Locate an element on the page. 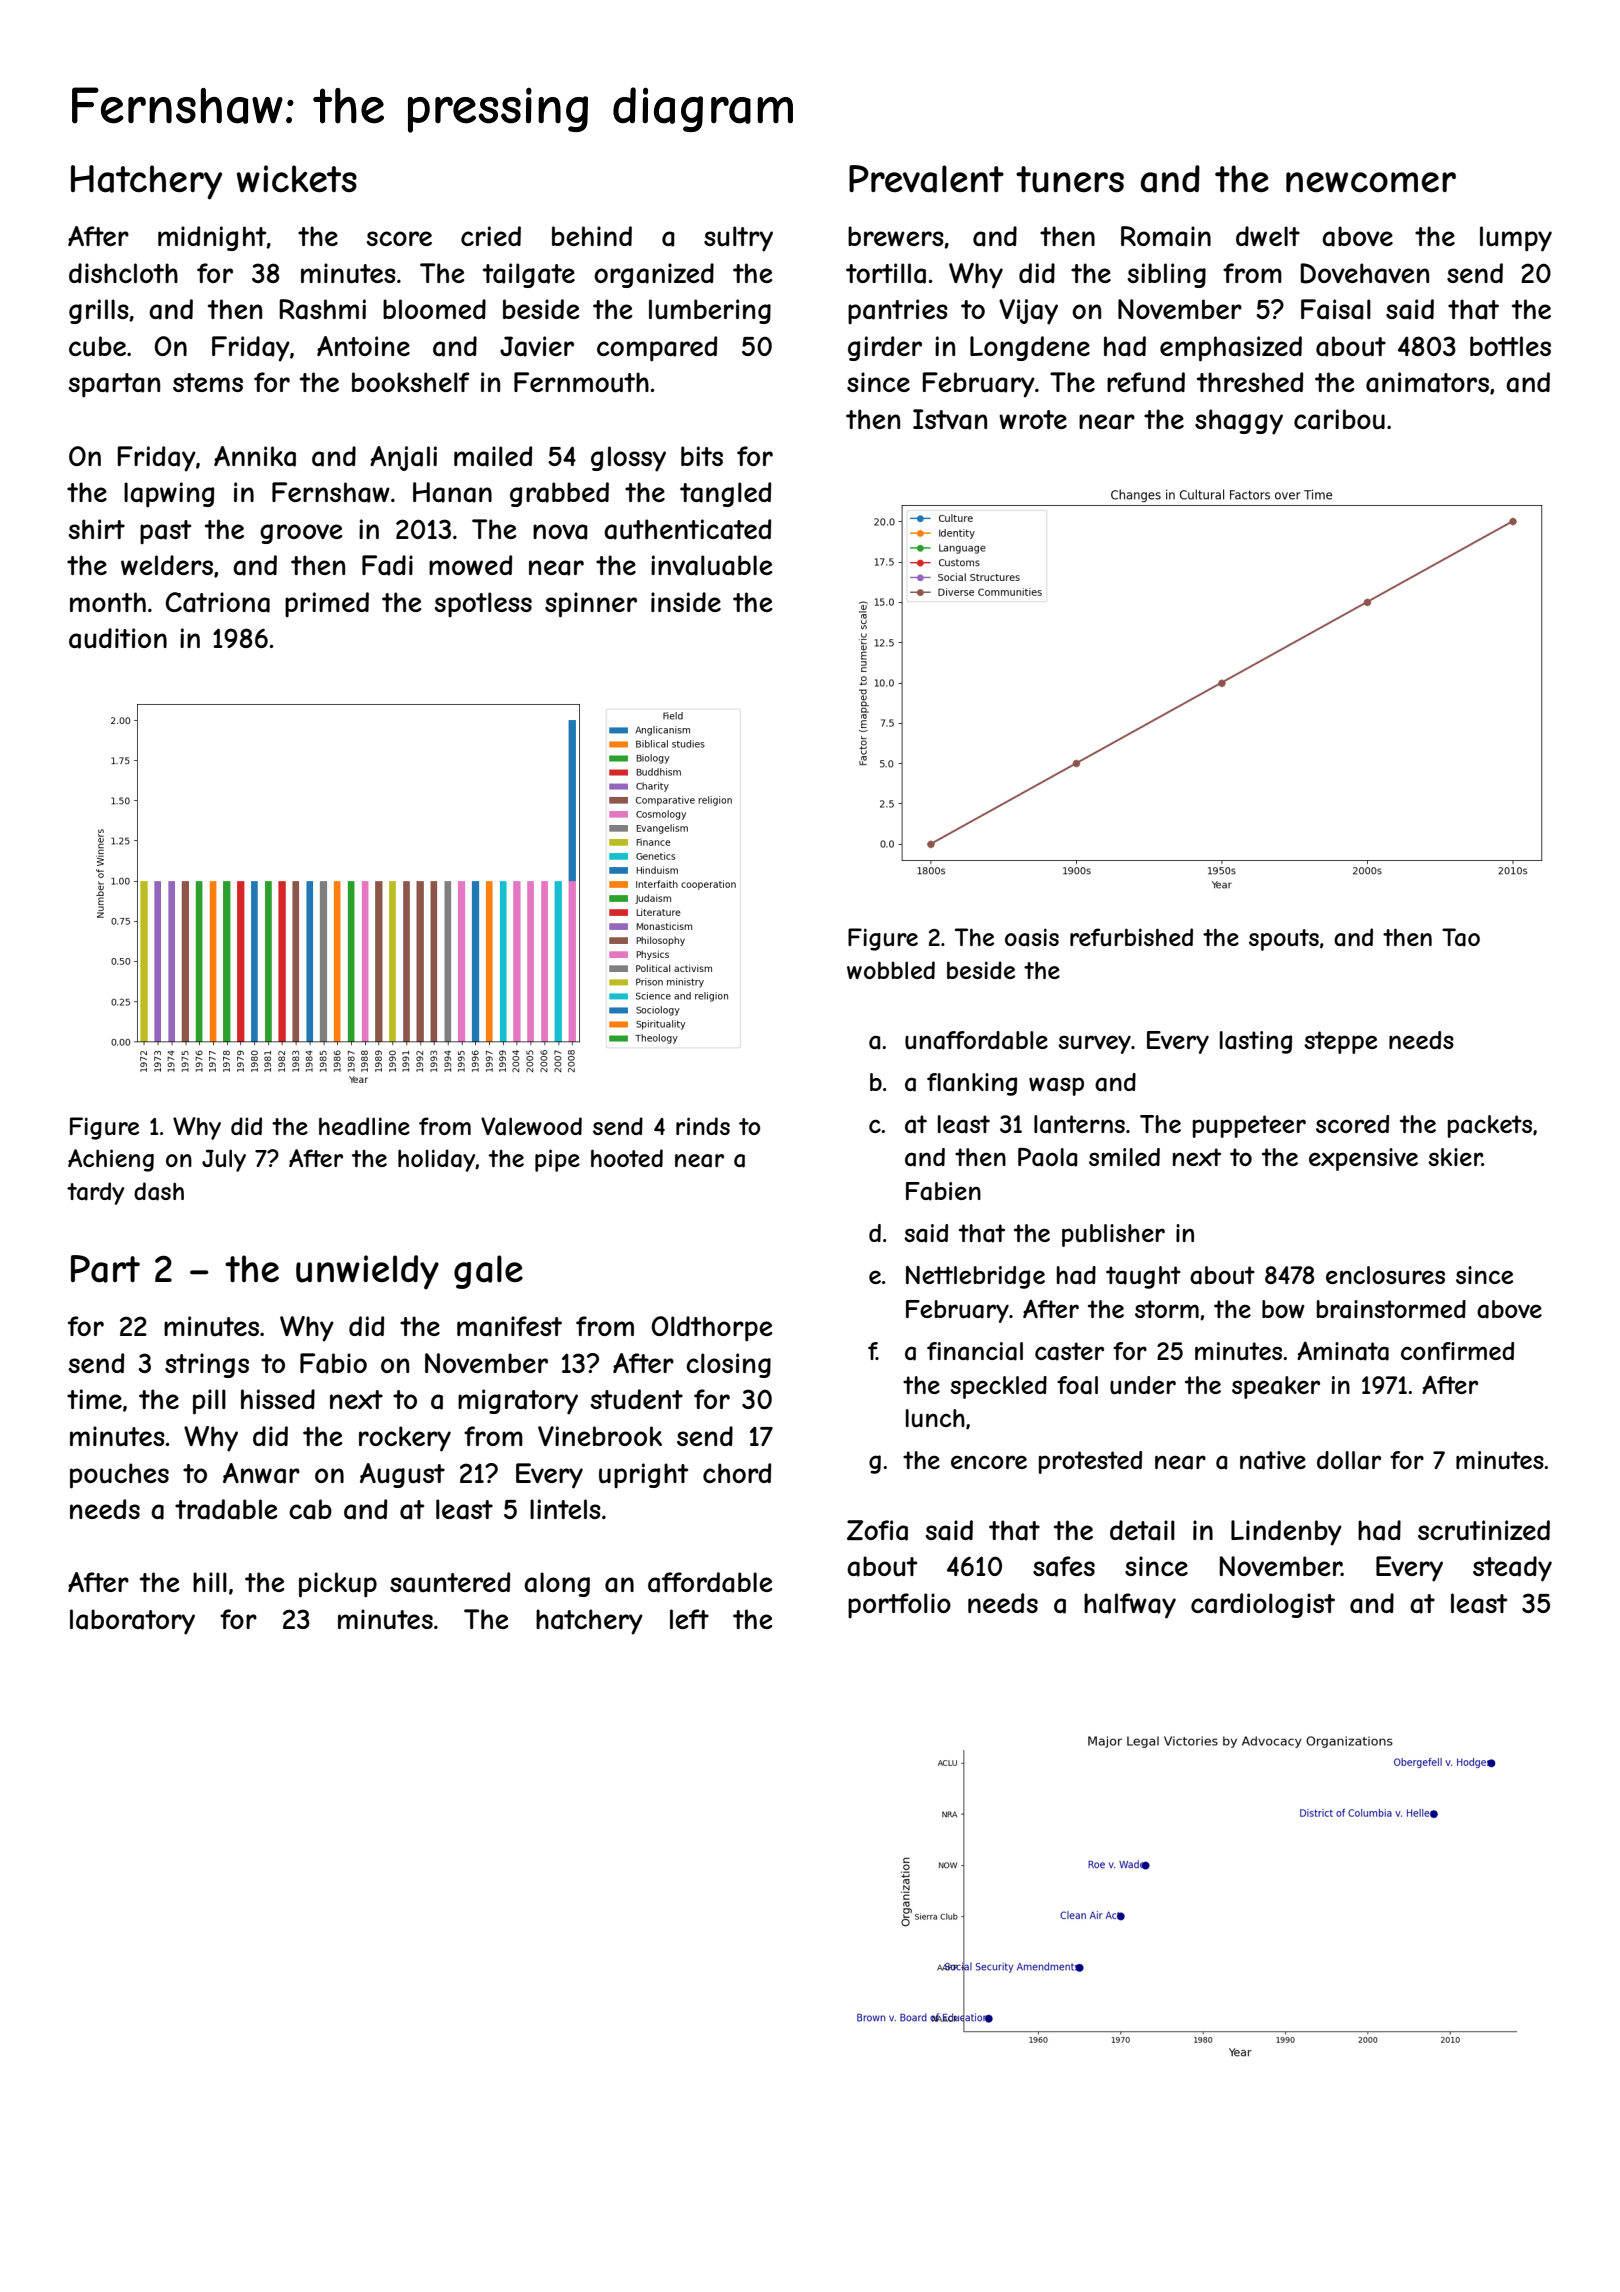 This page has height=2292, width=1620. flanking is located at coordinates (972, 1084).
